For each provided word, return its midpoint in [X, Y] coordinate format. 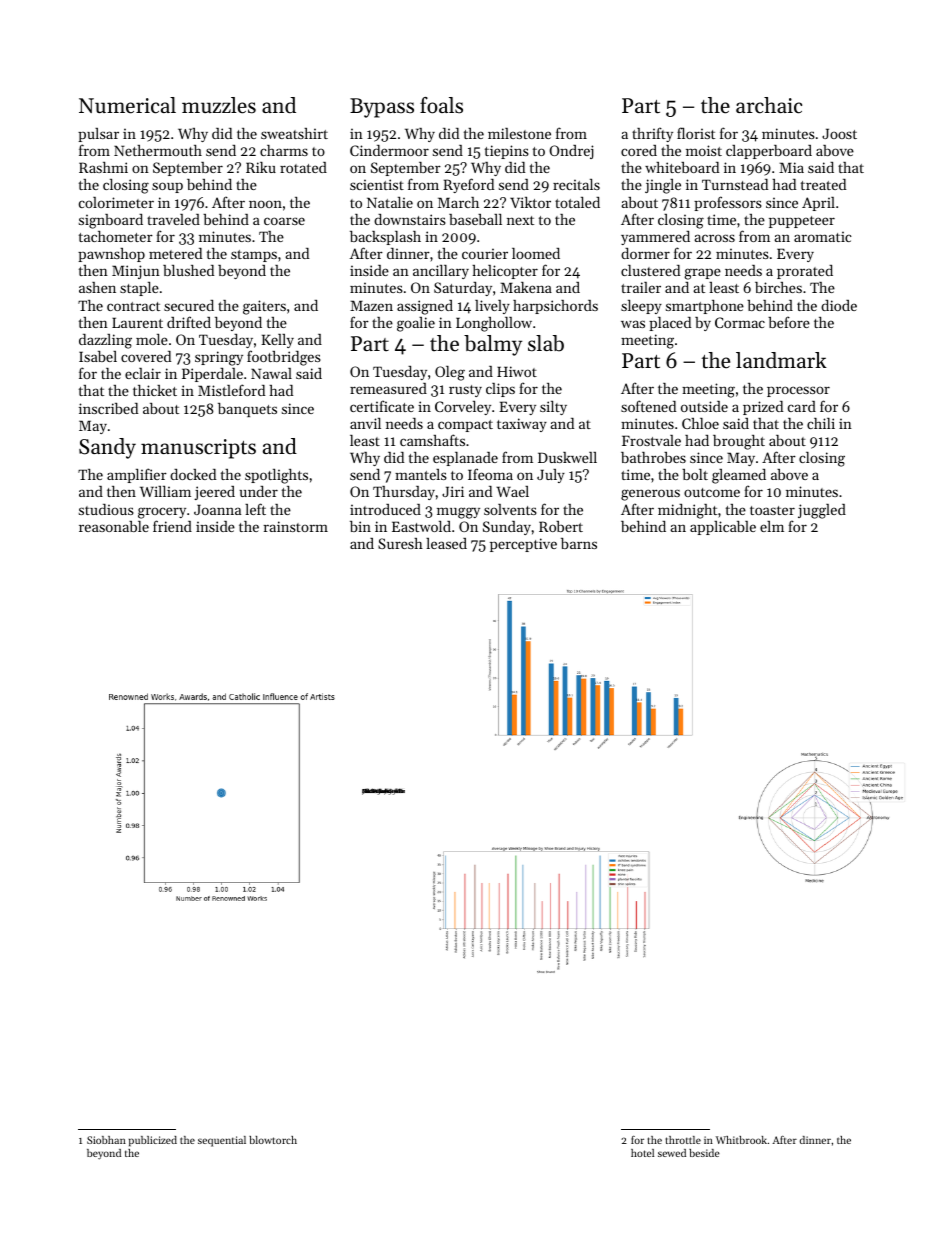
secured [189, 305]
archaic [769, 105]
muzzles [219, 105]
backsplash [385, 238]
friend [172, 526]
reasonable [114, 526]
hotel [642, 1153]
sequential [222, 1141]
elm [772, 526]
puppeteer [802, 222]
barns [579, 543]
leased [446, 543]
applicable [723, 528]
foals [441, 105]
